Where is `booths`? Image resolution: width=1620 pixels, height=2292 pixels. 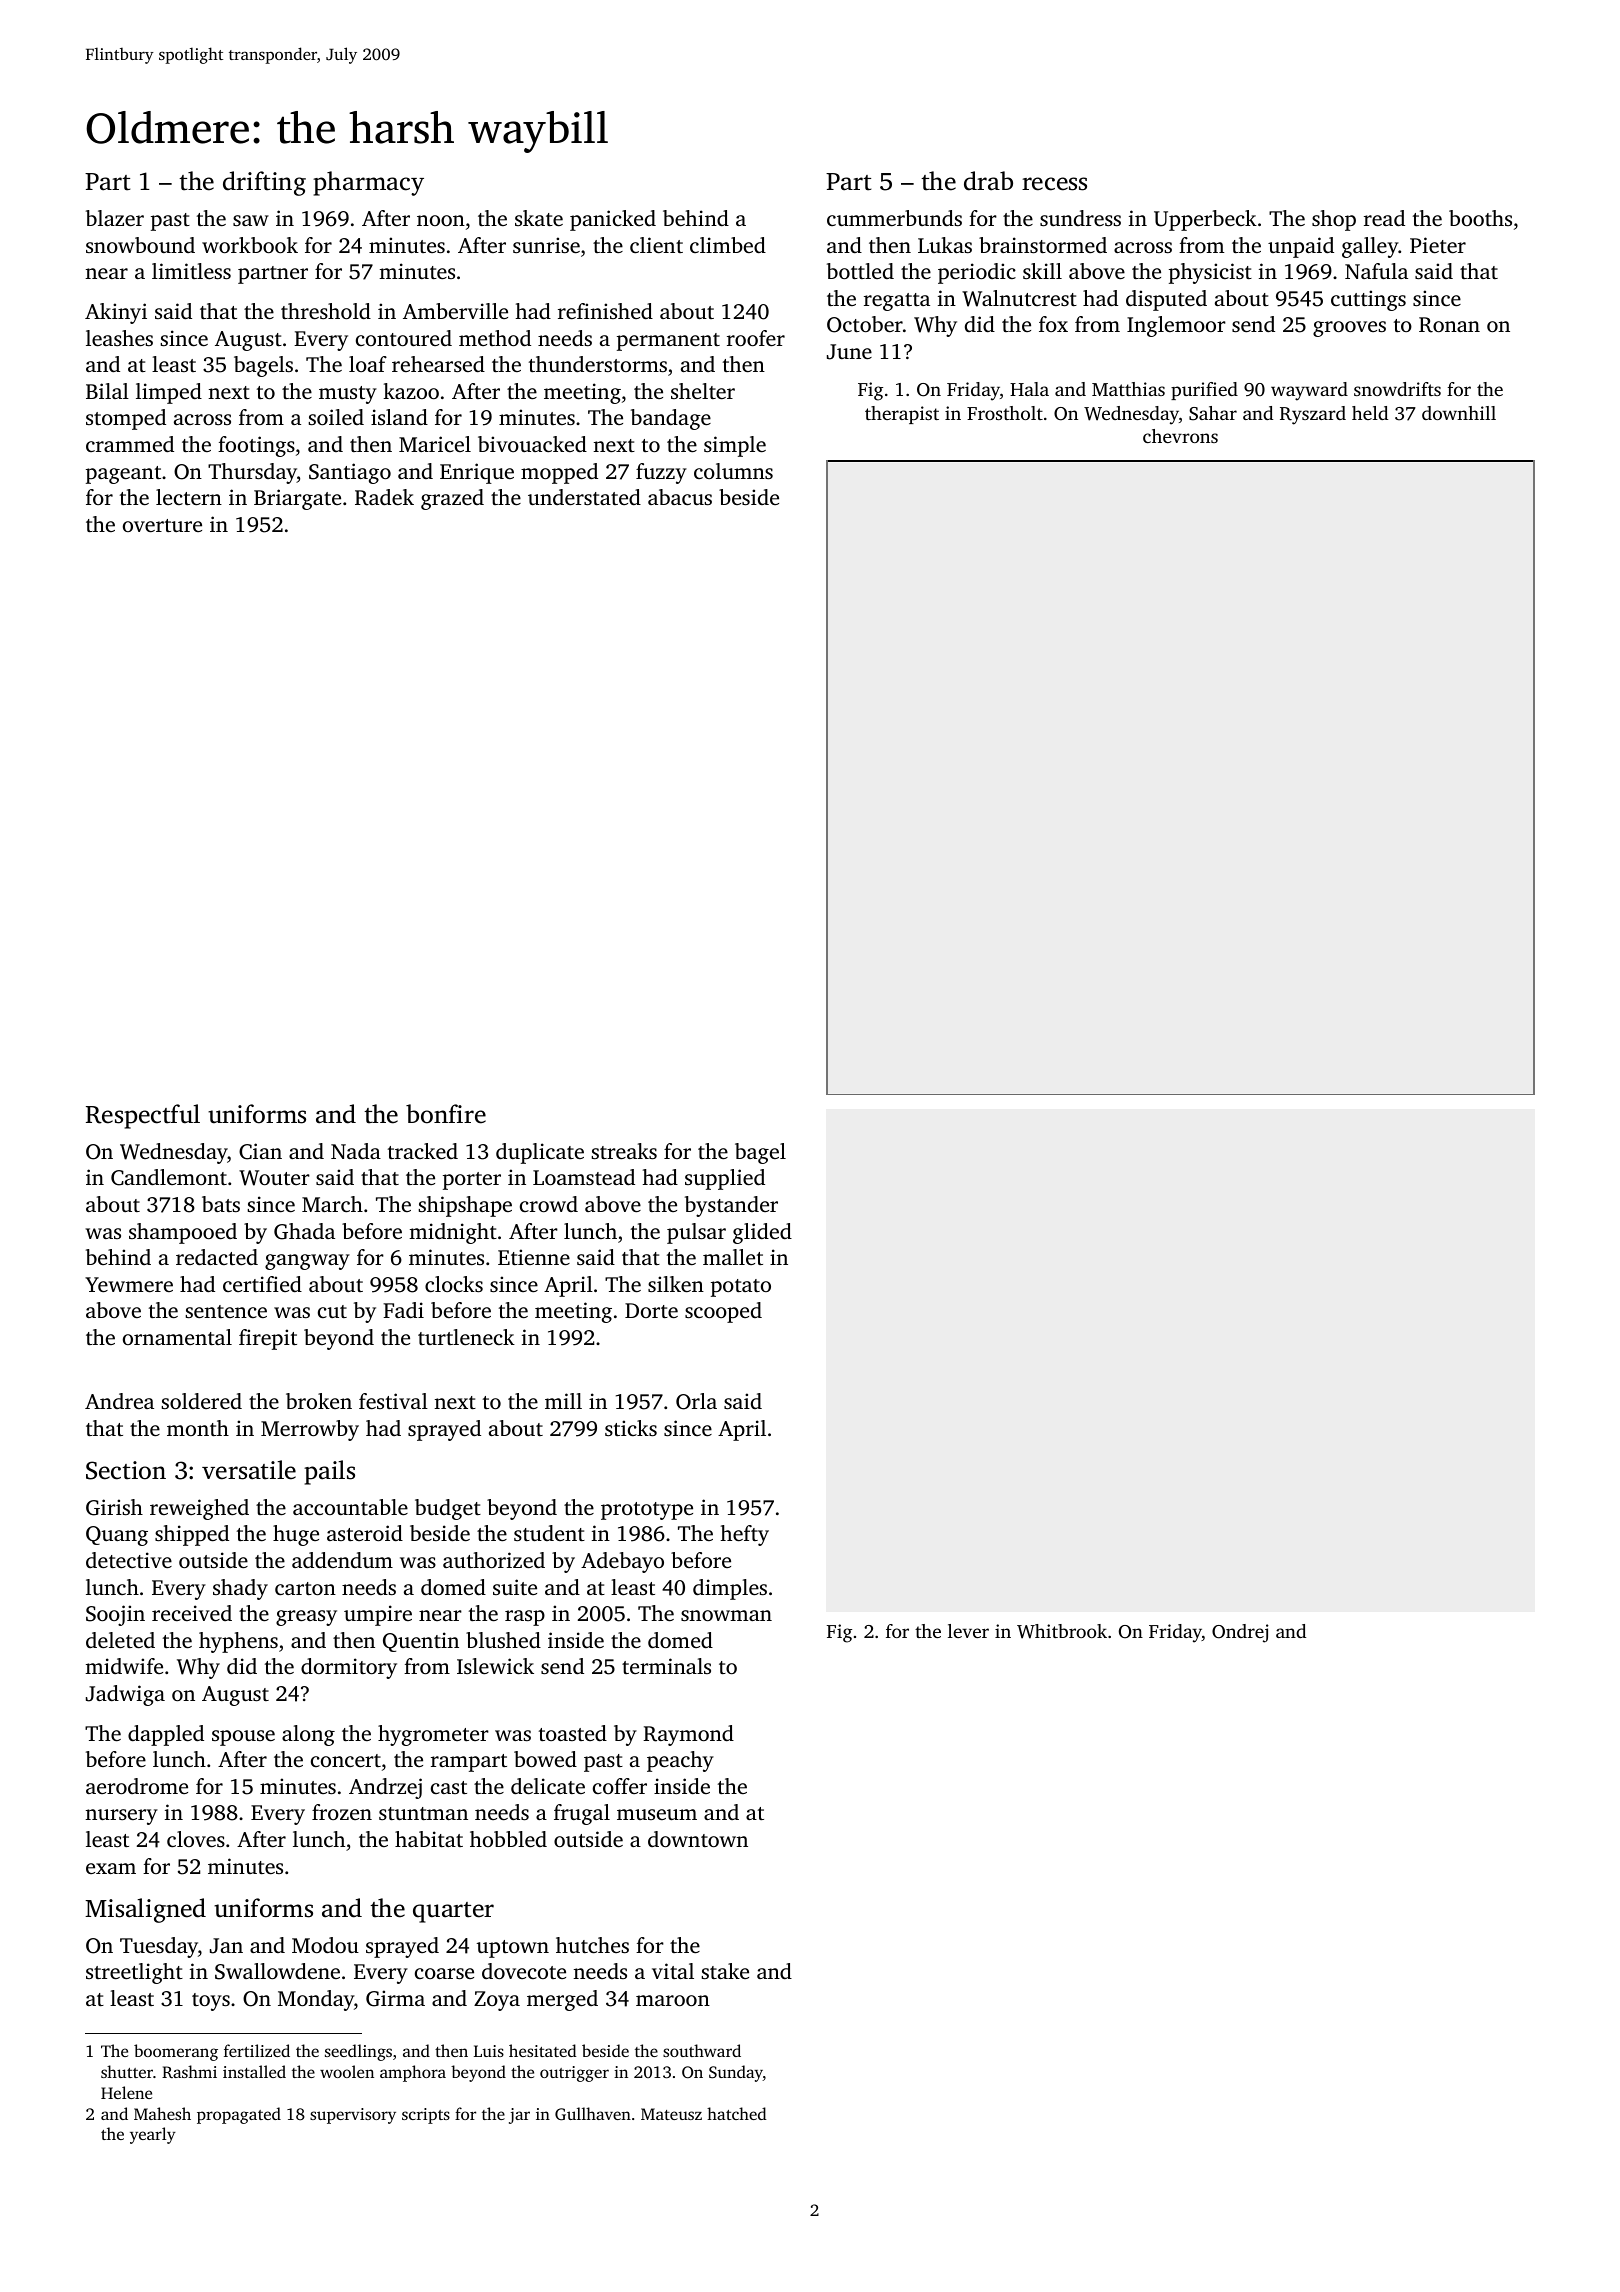 booths is located at coordinates (1480, 218).
